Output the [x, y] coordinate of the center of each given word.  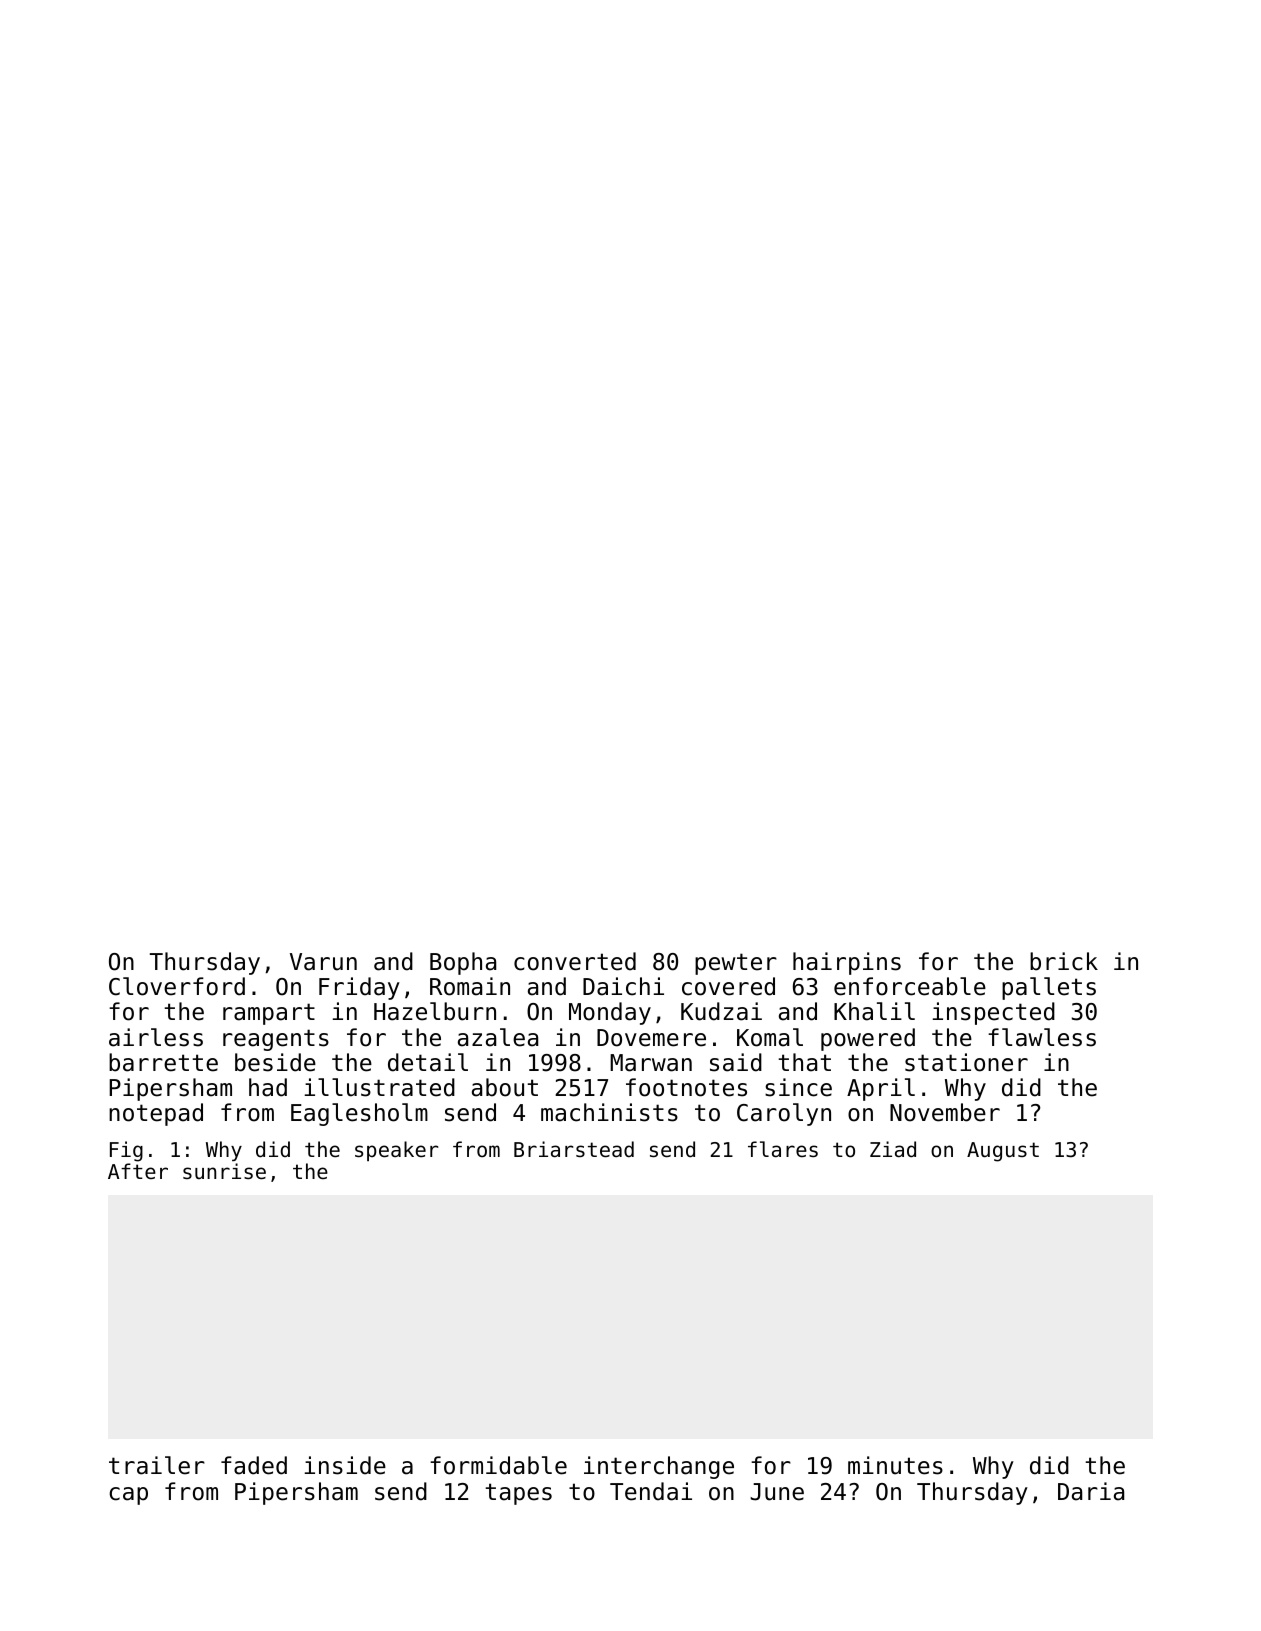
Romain [470, 986]
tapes [518, 1494]
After [138, 1171]
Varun [323, 962]
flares [783, 1149]
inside [345, 1465]
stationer [966, 1062]
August [1003, 1152]
